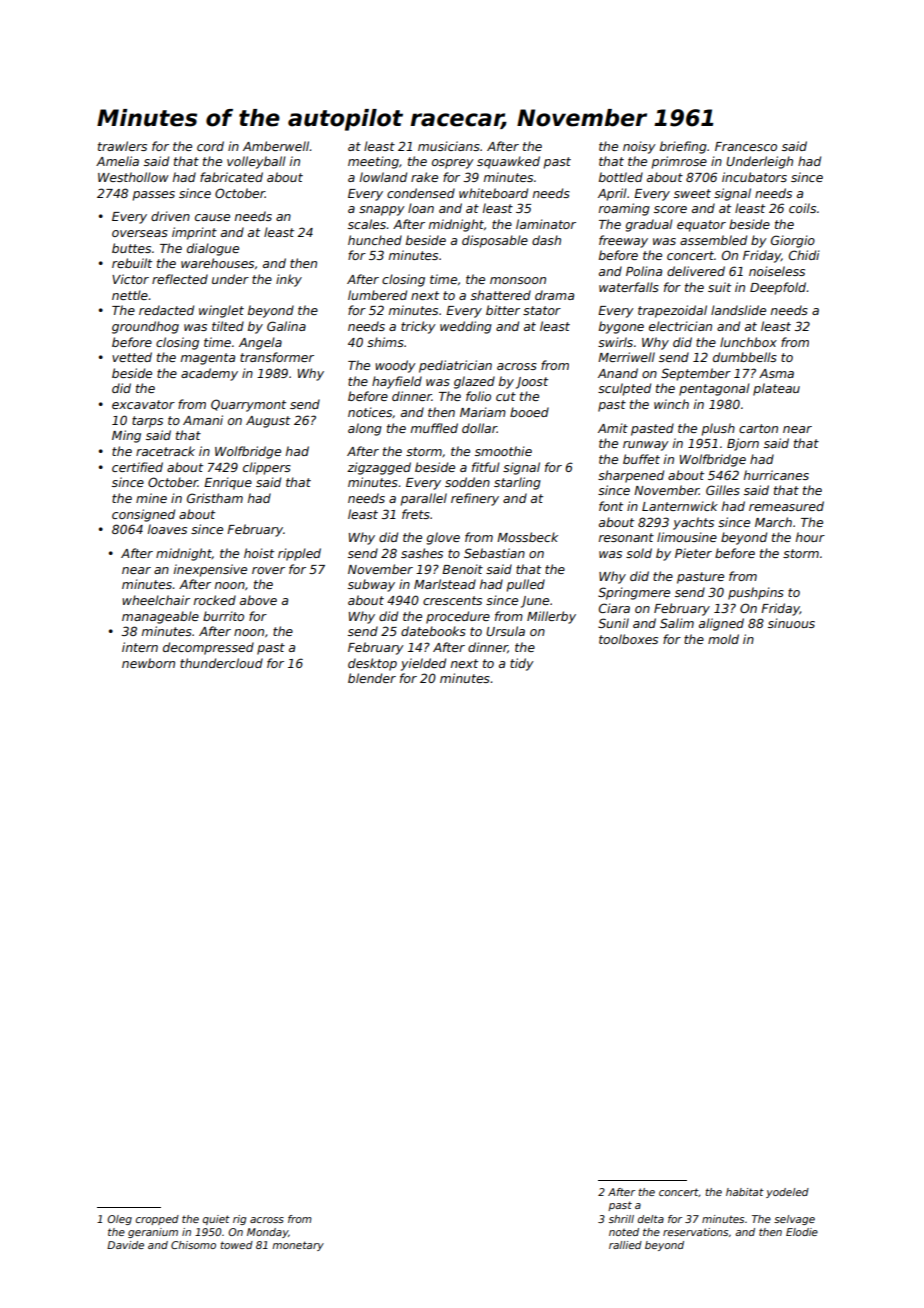  What do you see at coordinates (276, 146) in the screenshot?
I see `Amberwell` at bounding box center [276, 146].
